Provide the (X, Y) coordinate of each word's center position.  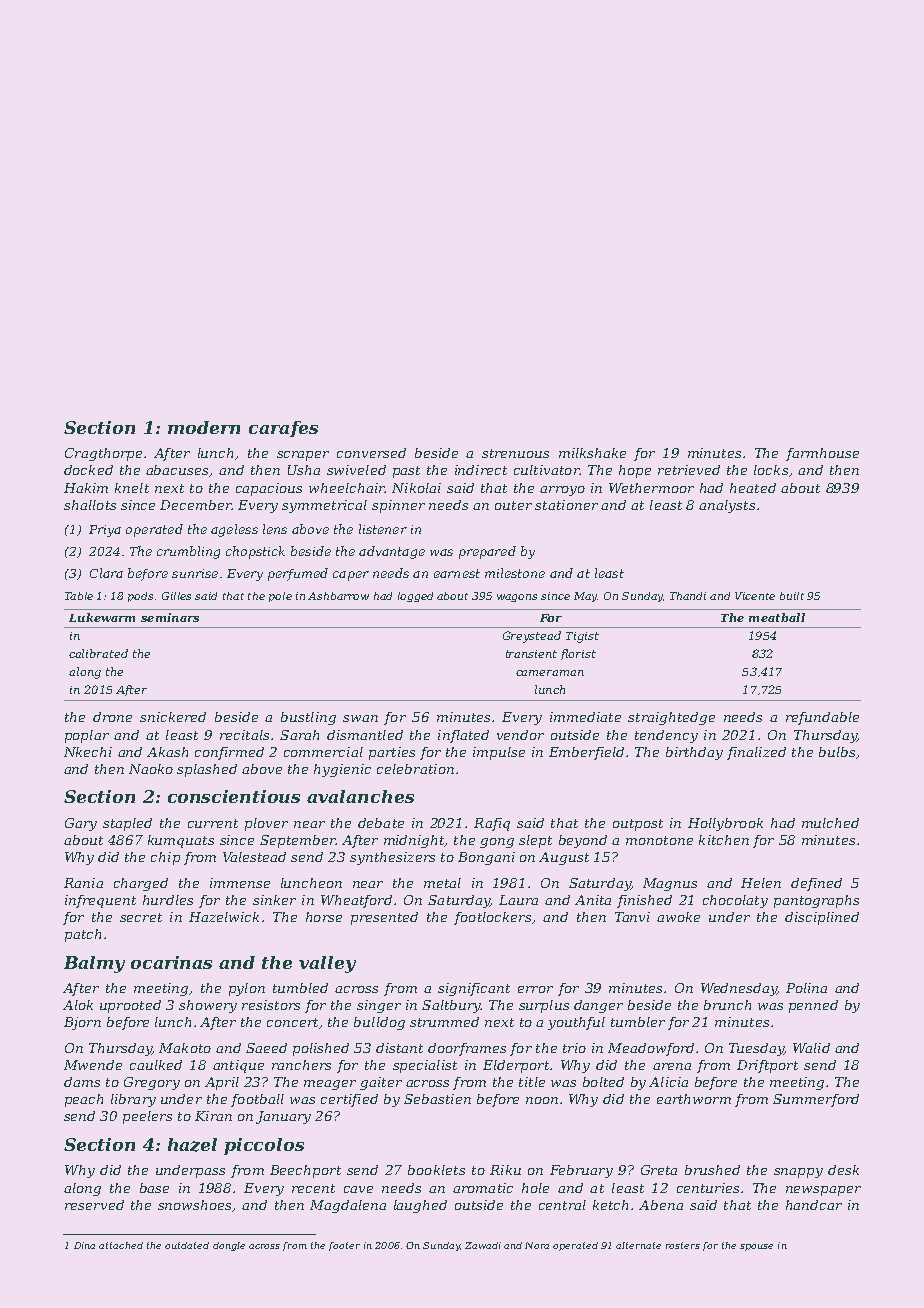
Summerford (816, 1100)
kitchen (724, 840)
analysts (727, 506)
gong (497, 843)
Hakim (86, 488)
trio (574, 1048)
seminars (170, 617)
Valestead (254, 857)
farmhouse (822, 454)
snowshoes (194, 1205)
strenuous (515, 453)
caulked (156, 1065)
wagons (517, 598)
